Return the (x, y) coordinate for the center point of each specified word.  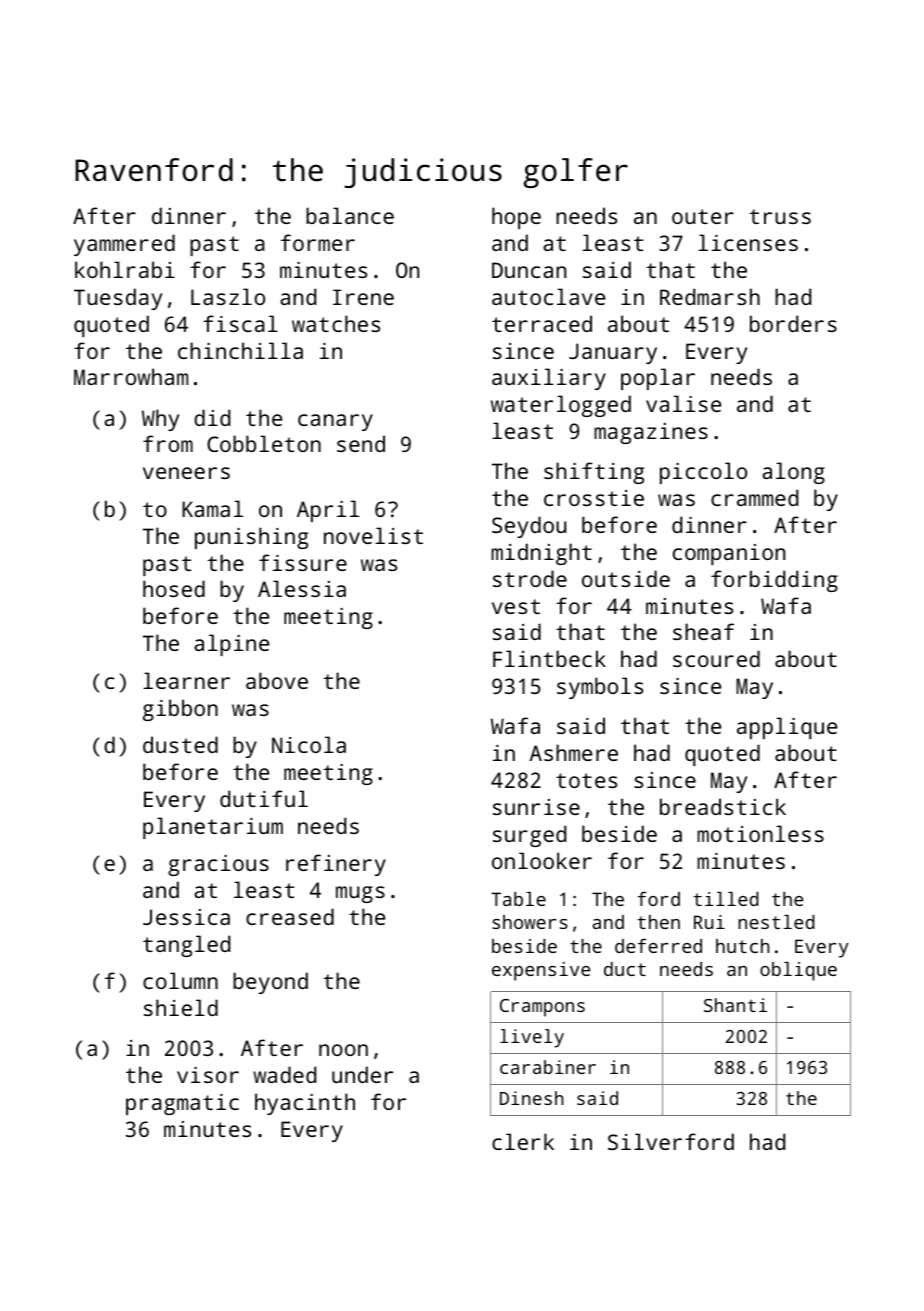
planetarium (213, 828)
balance (350, 215)
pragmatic (182, 1104)
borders (793, 323)
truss (780, 216)
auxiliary (549, 379)
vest (516, 606)
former (318, 242)
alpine (231, 645)
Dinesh (532, 1098)
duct (625, 969)
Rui (709, 922)
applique (787, 728)
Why (160, 420)
